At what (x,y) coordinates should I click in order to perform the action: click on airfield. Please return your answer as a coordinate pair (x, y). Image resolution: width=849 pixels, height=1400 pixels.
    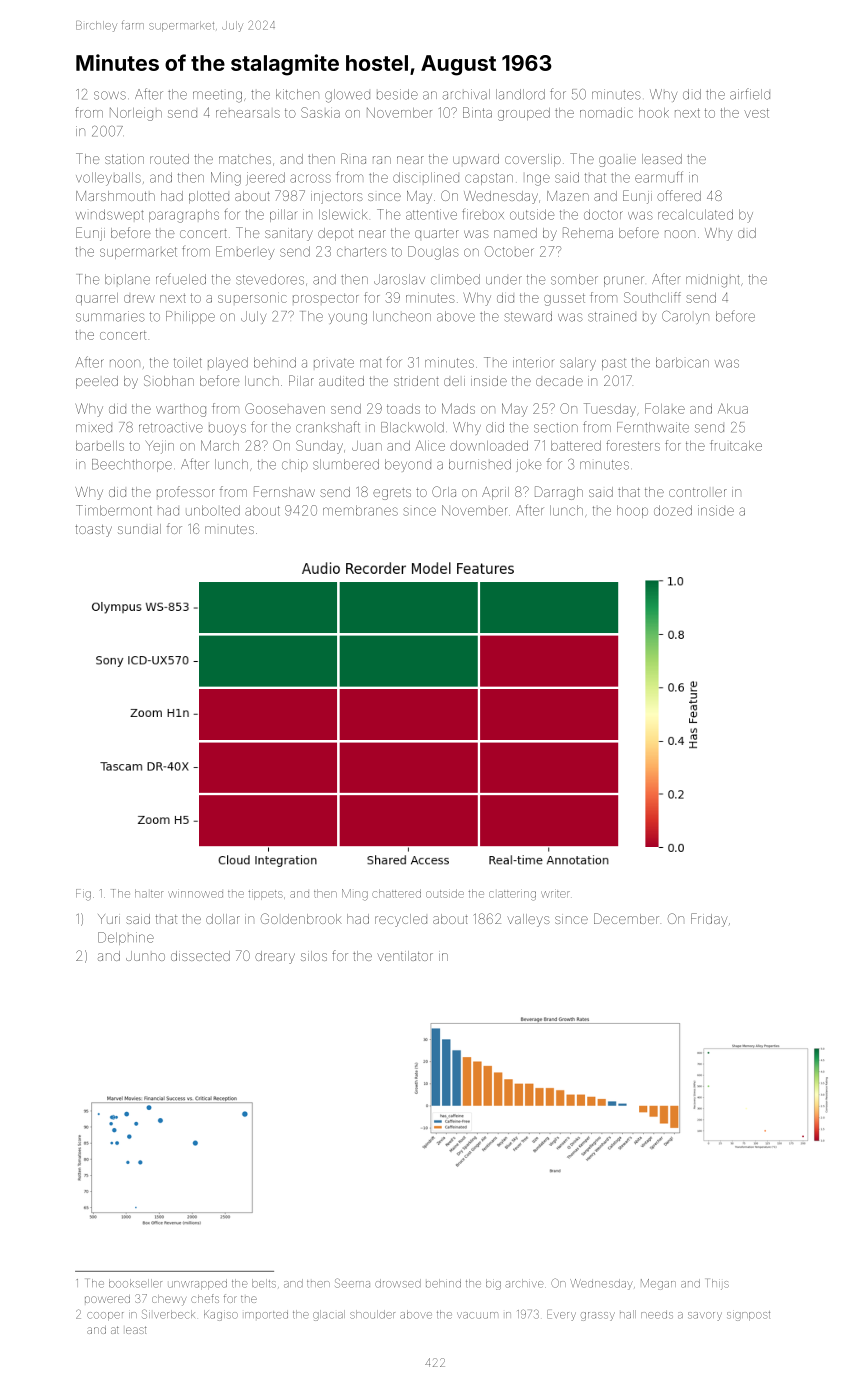
    Looking at the image, I should click on (750, 94).
